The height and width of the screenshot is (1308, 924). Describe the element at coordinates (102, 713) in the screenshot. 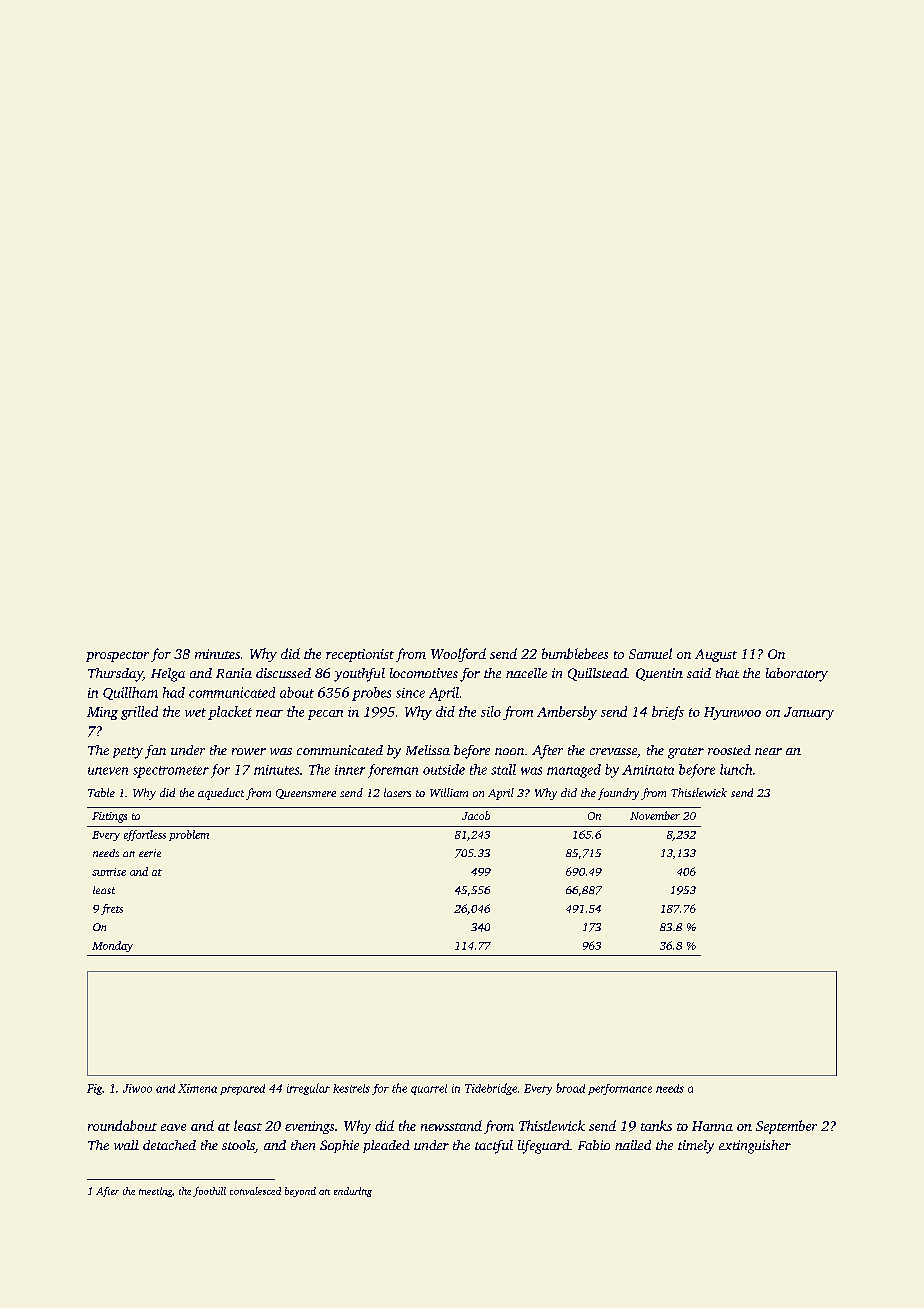

I see `Ming` at that location.
